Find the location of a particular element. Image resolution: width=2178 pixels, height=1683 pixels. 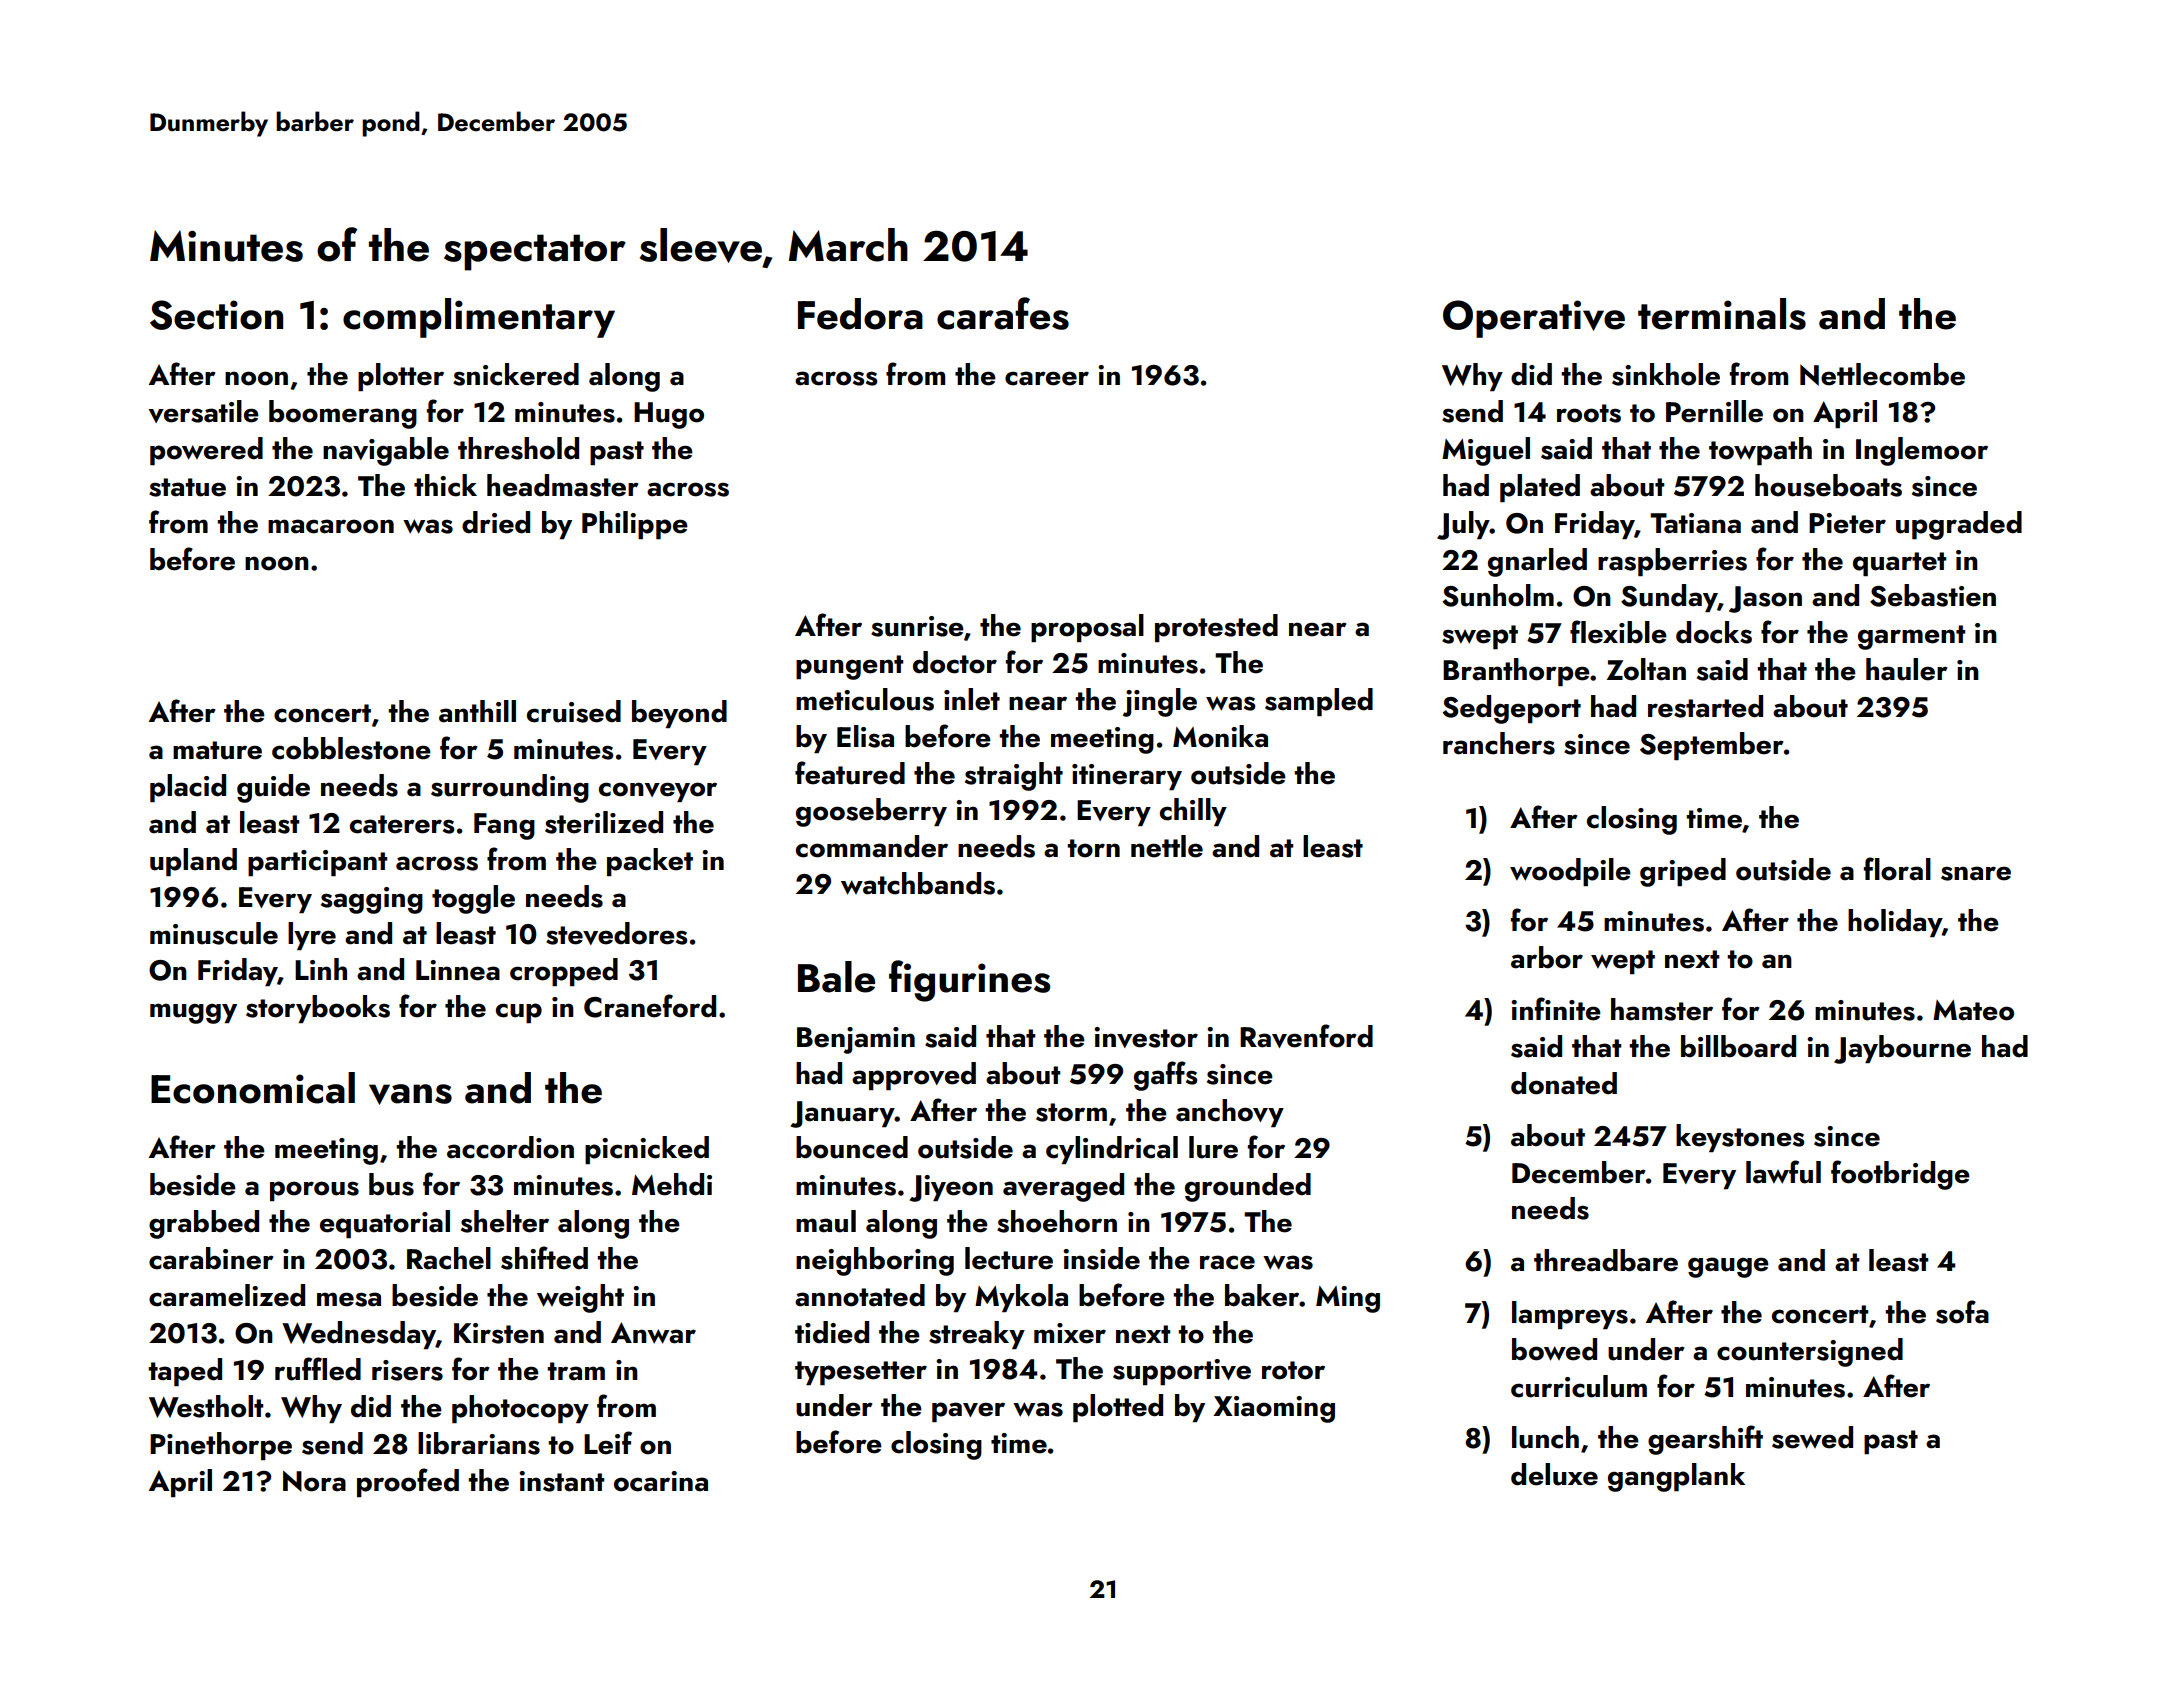

proofed is located at coordinates (408, 1482).
